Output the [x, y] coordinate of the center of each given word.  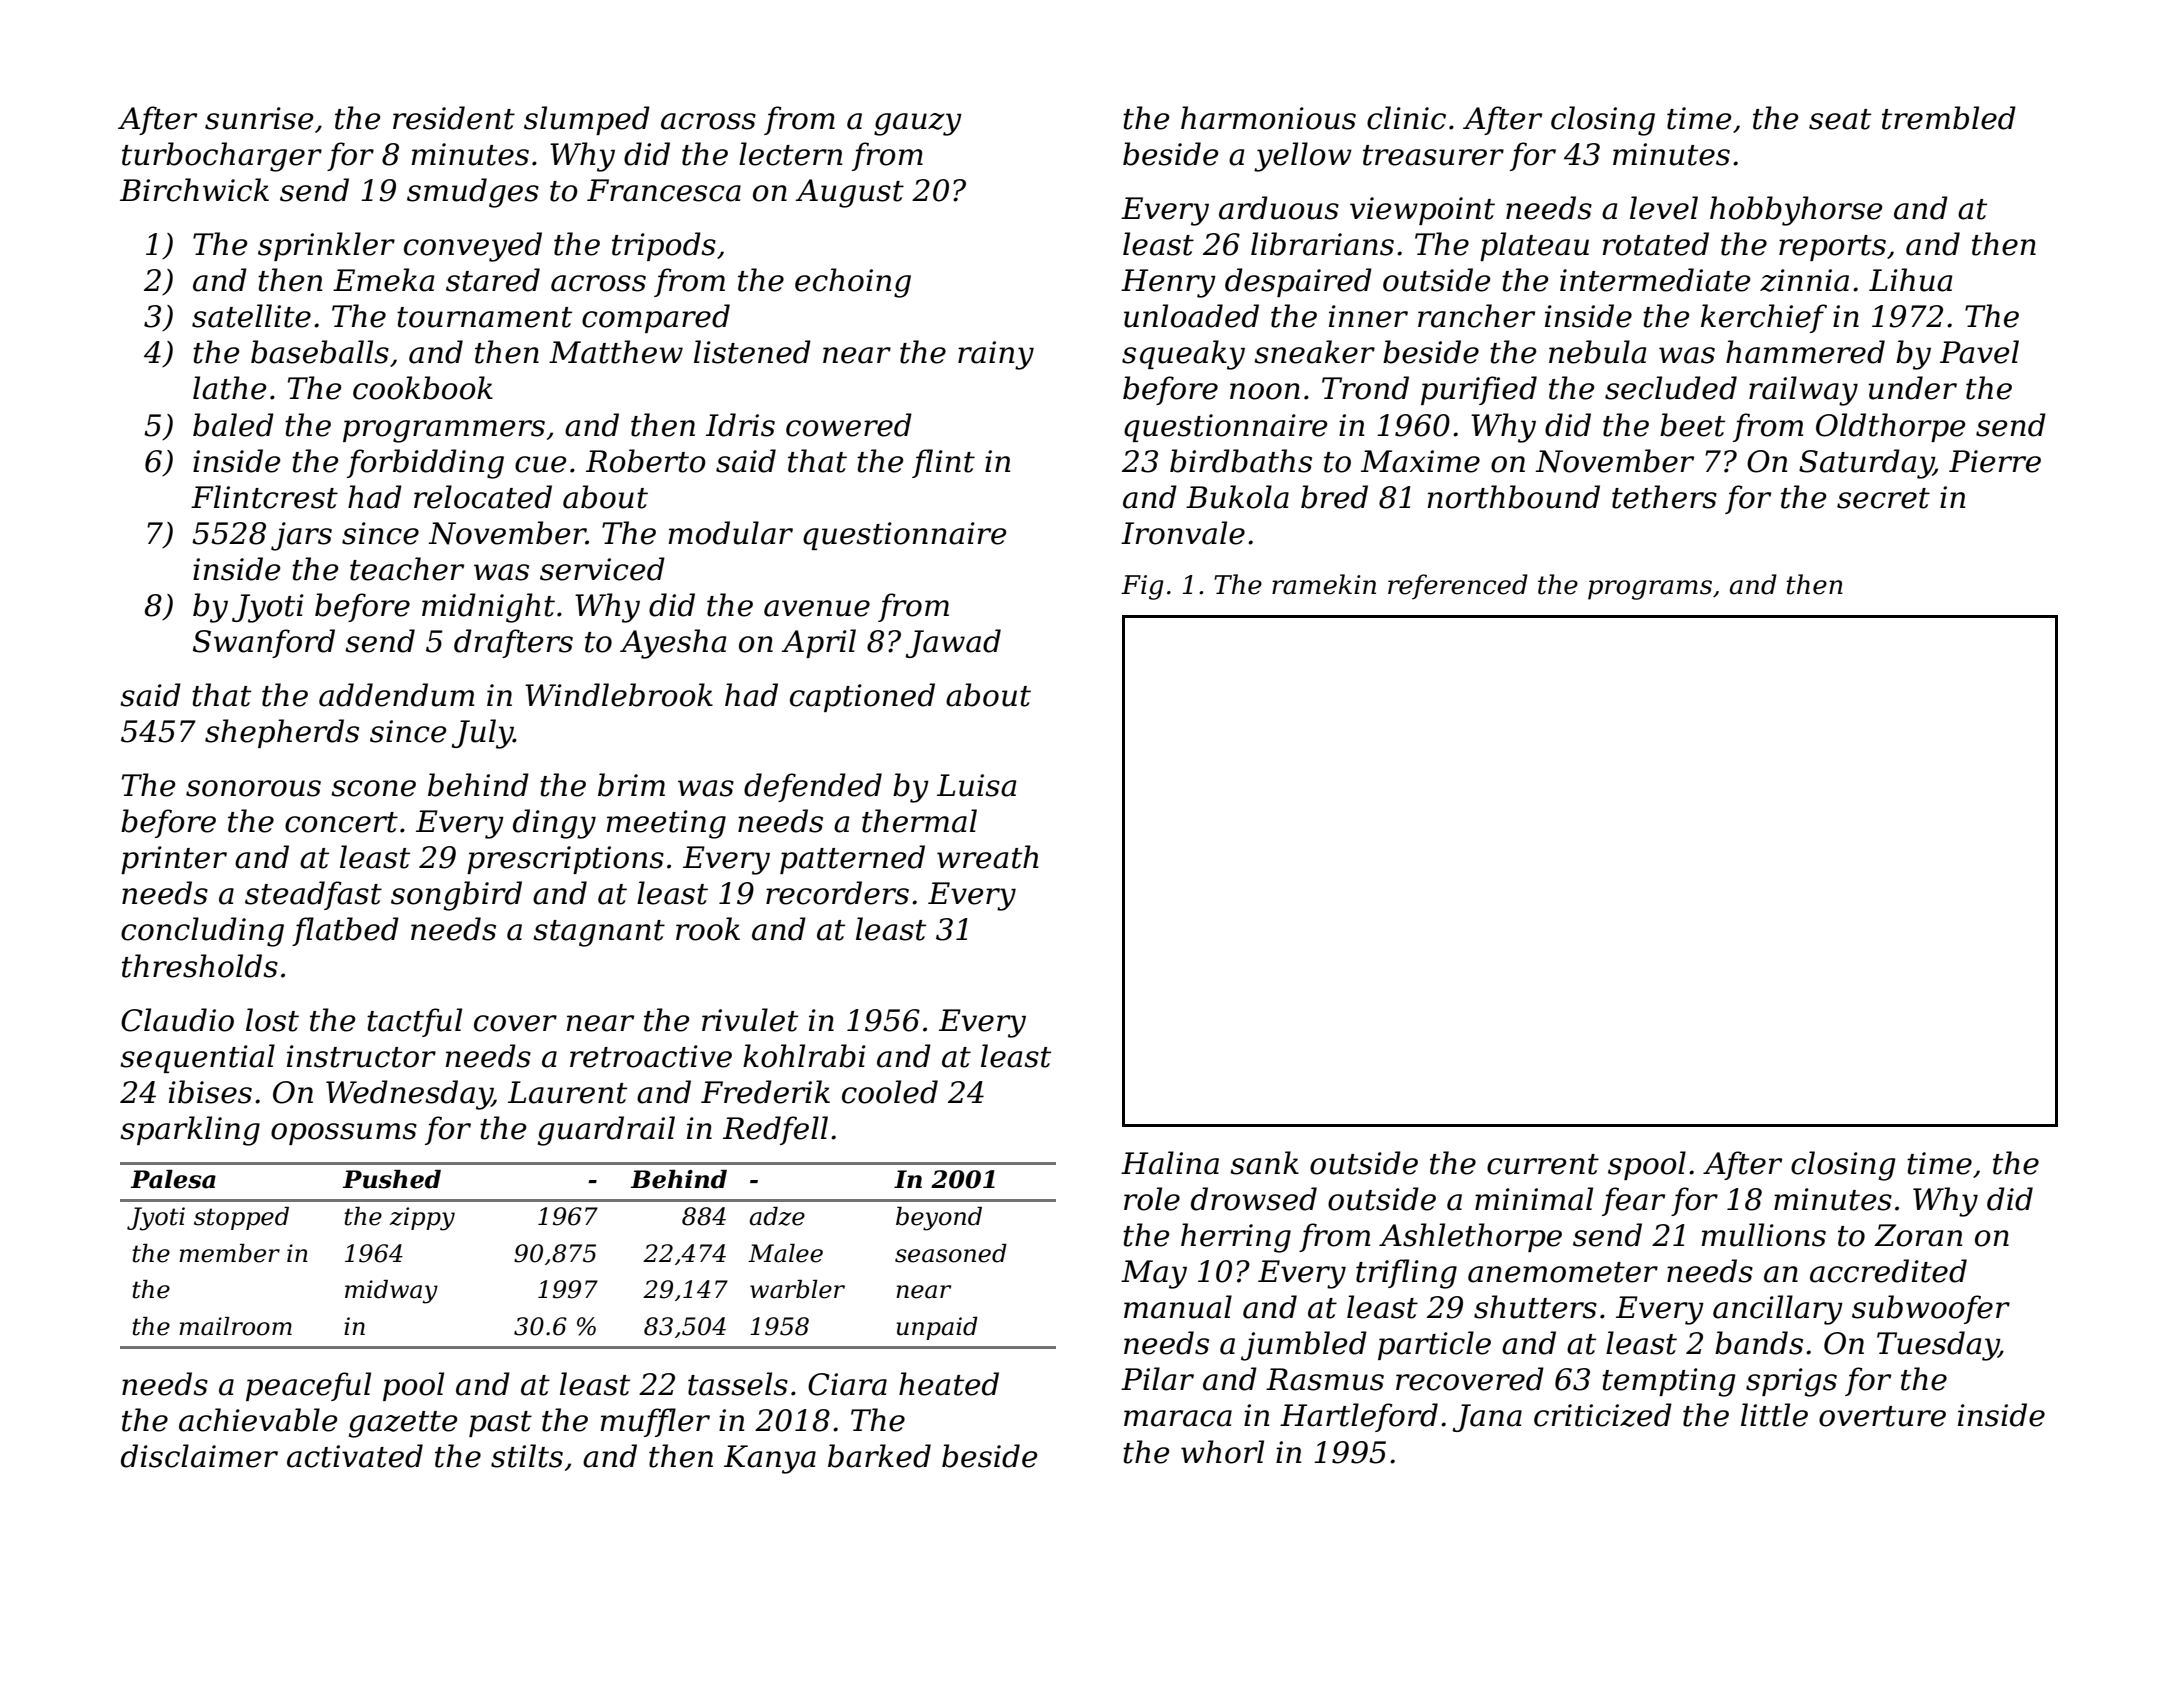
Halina [1170, 1163]
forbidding [425, 464]
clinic [1406, 118]
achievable [258, 1420]
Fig [1142, 587]
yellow [1303, 157]
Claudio [177, 1020]
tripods [664, 246]
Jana [1487, 1418]
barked [879, 1456]
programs [1650, 590]
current [1543, 1164]
